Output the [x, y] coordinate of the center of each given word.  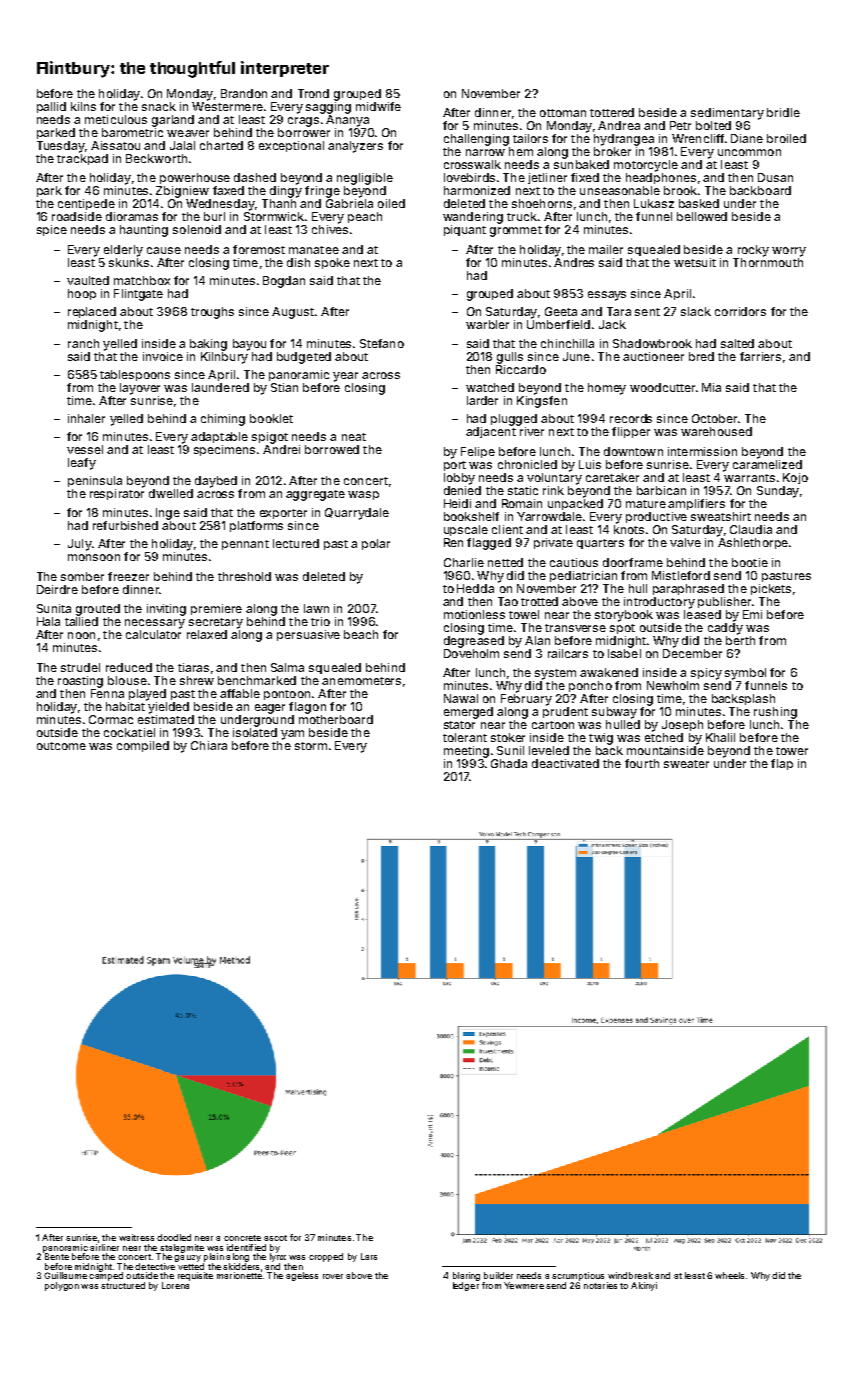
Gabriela [349, 203]
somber [82, 576]
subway [614, 713]
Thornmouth [768, 262]
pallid [51, 107]
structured [123, 1285]
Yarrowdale [549, 516]
